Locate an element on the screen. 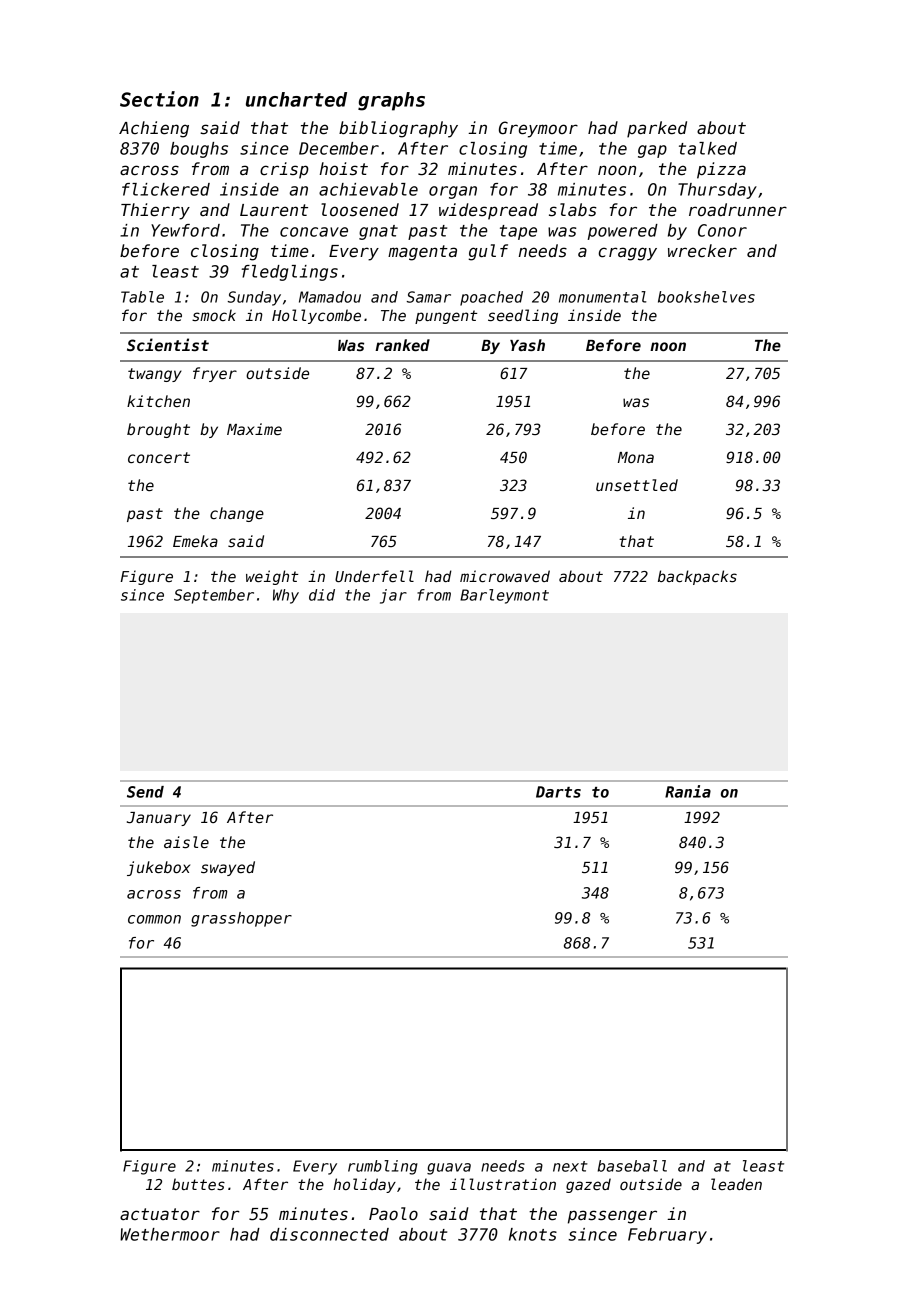  Mona is located at coordinates (636, 457).
